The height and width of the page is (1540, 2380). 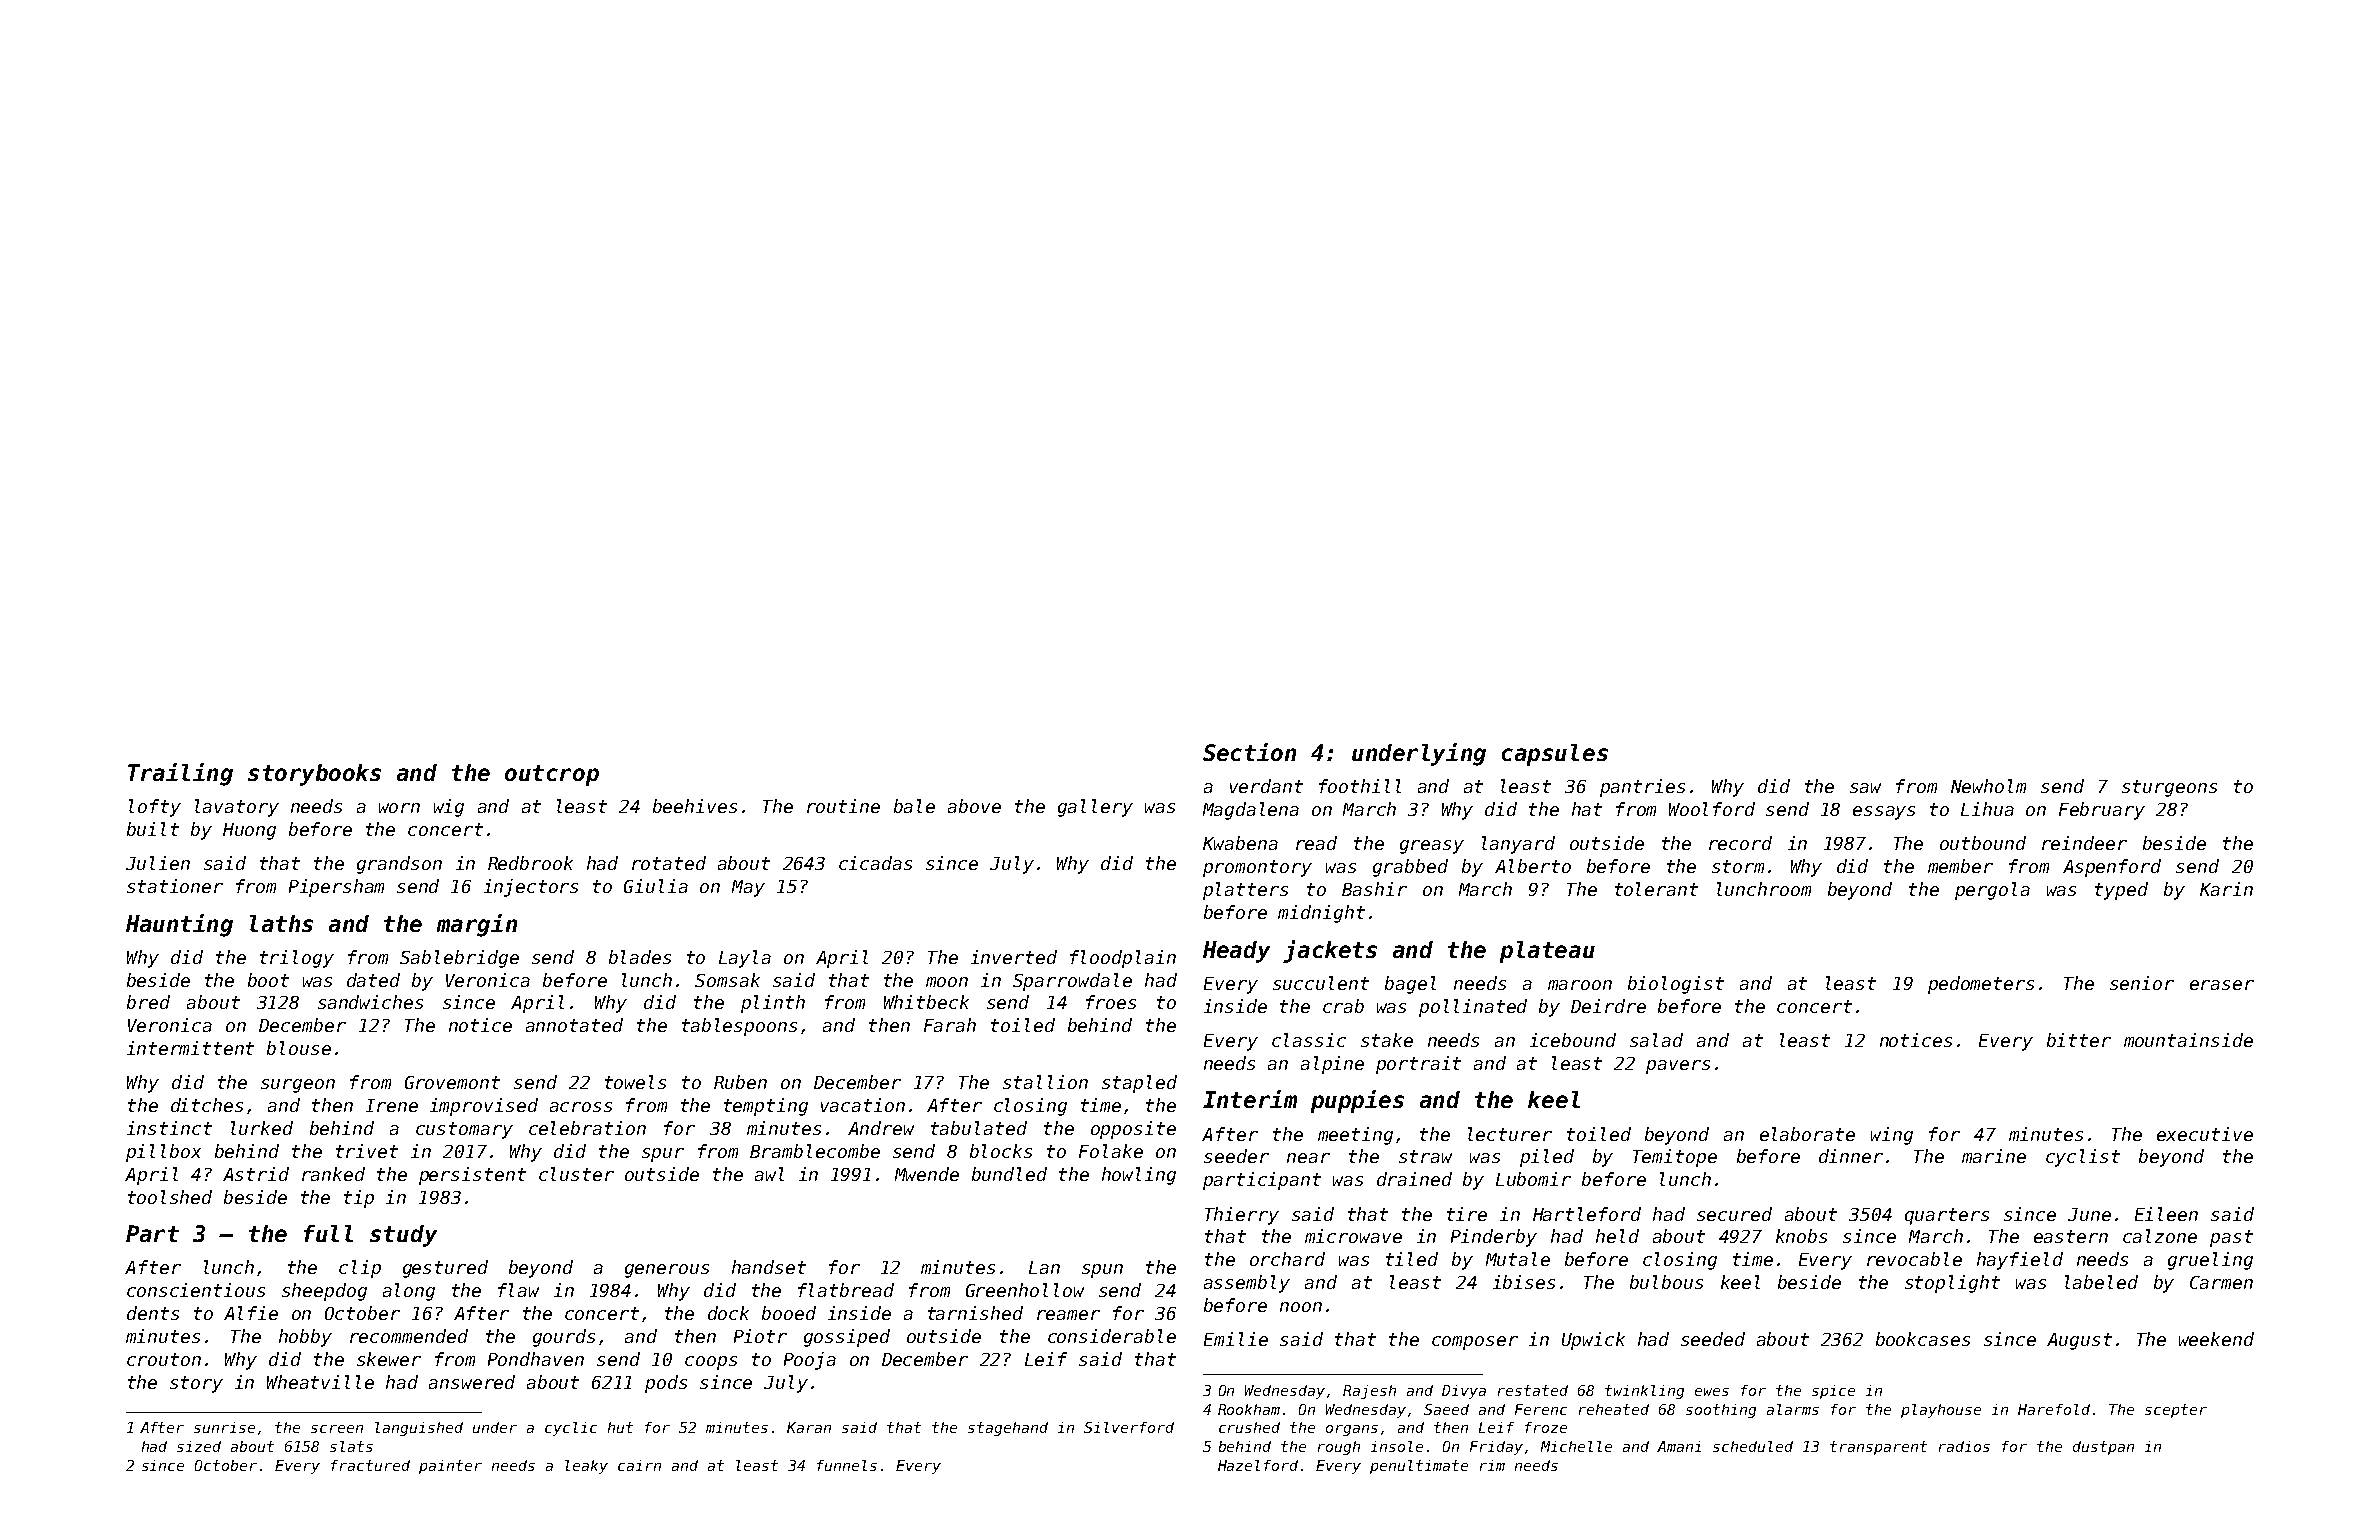 I want to click on capsules, so click(x=1555, y=755).
